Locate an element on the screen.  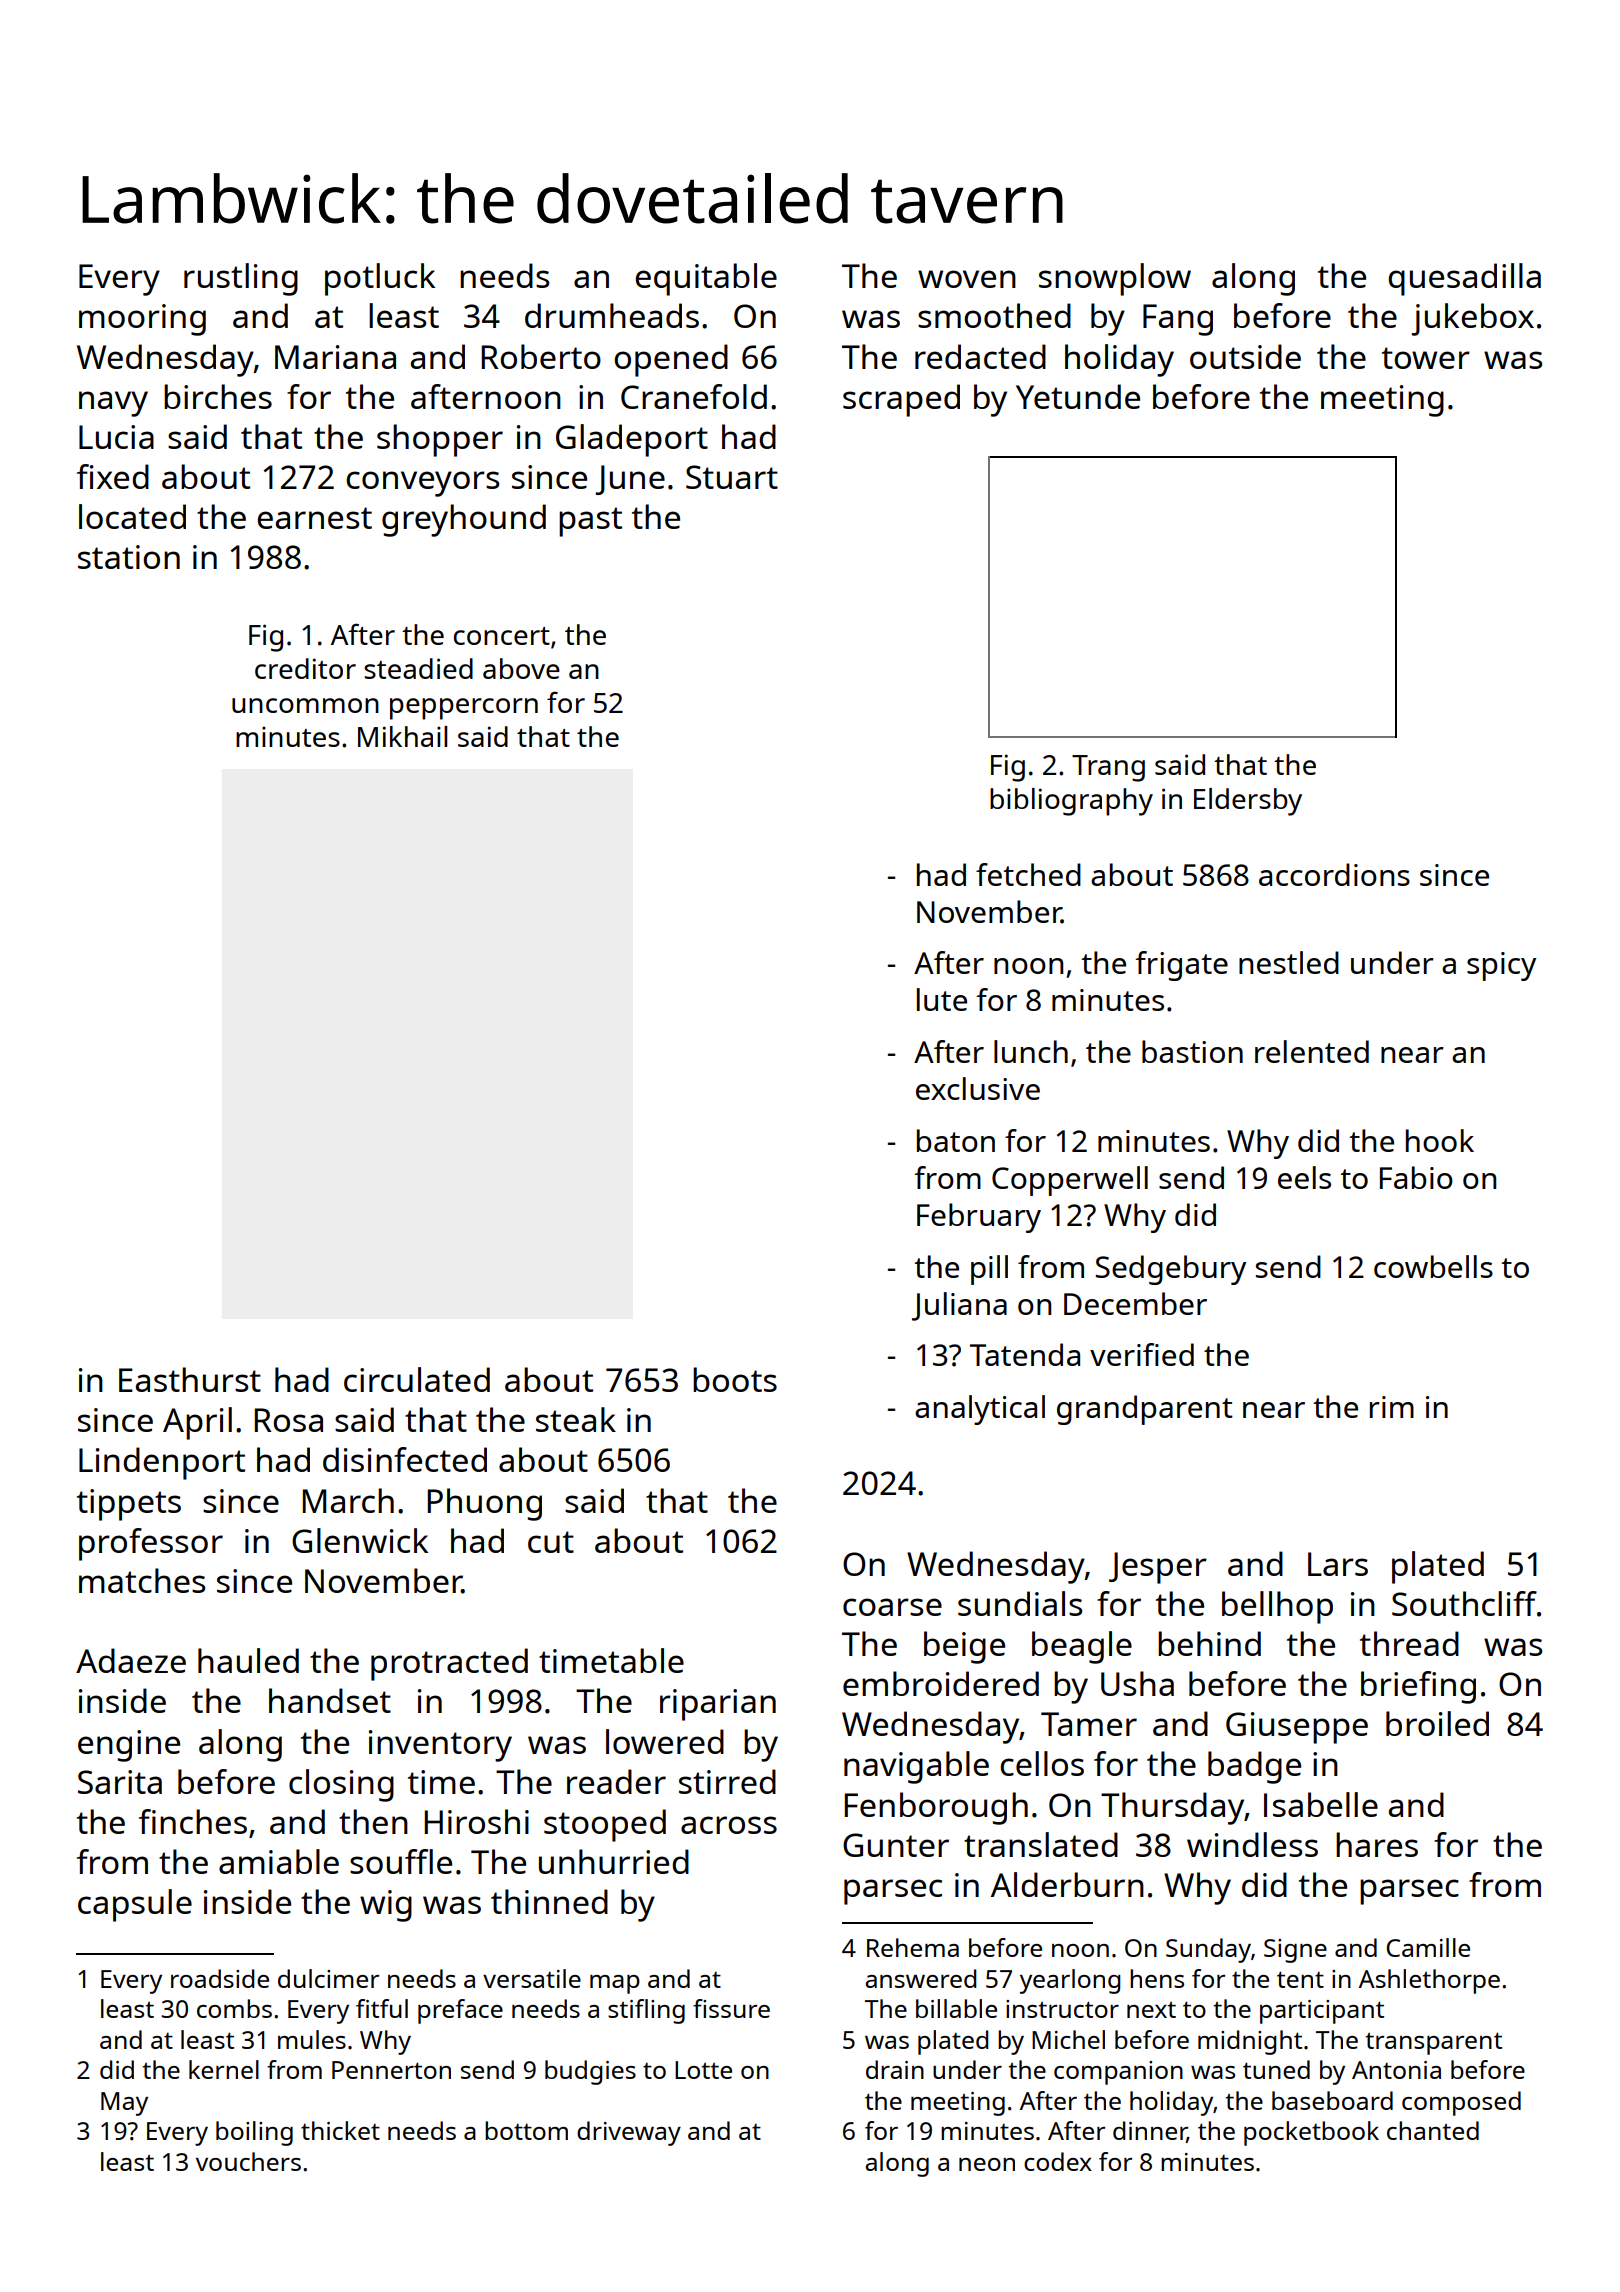
mooring is located at coordinates (142, 320).
